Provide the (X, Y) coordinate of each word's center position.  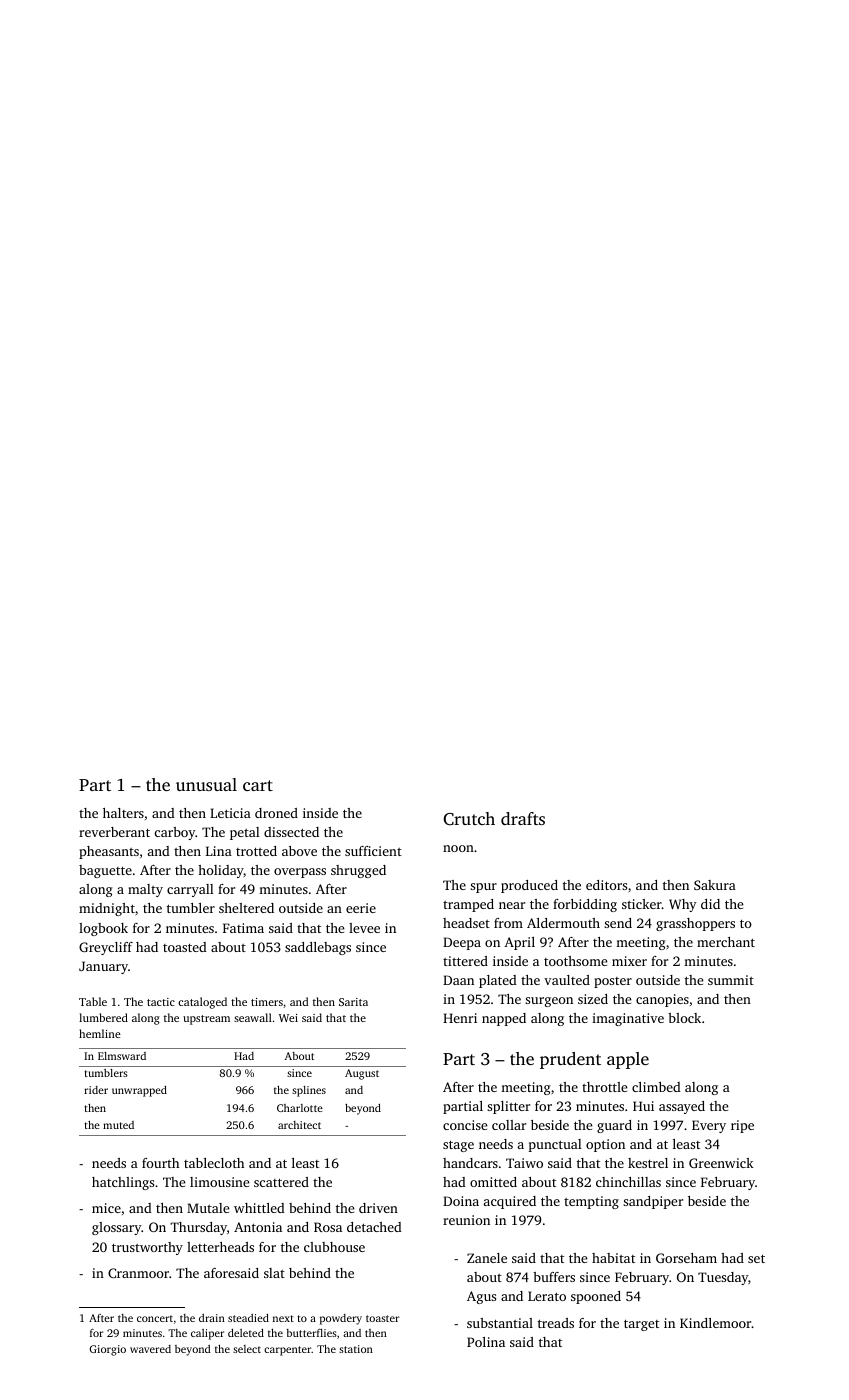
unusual (206, 784)
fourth (160, 1163)
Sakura (715, 885)
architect (299, 1125)
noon (458, 848)
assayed (682, 1107)
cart (258, 785)
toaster (382, 1318)
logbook (103, 929)
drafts (523, 818)
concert (155, 1318)
